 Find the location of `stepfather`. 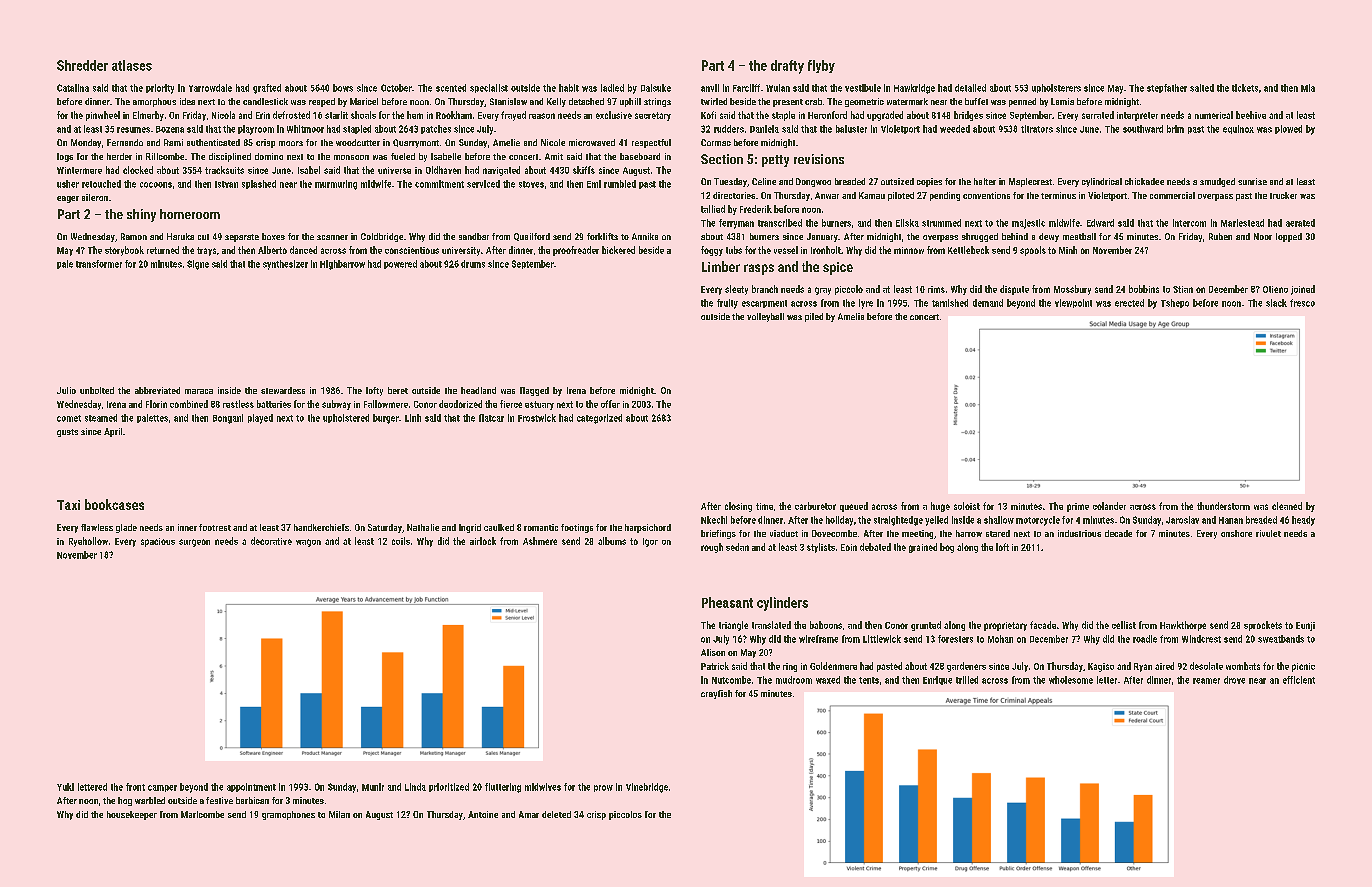

stepfather is located at coordinates (1167, 88).
